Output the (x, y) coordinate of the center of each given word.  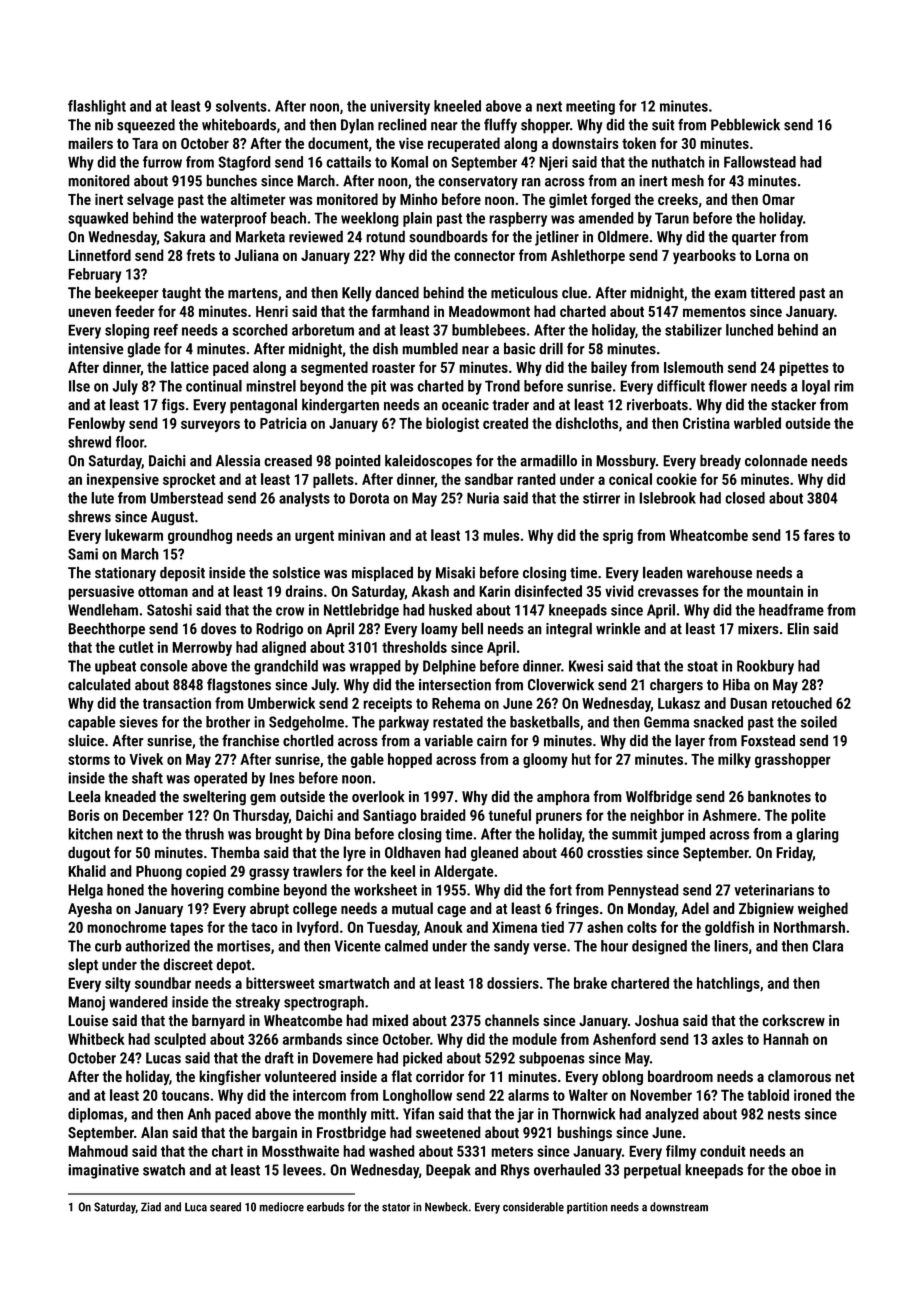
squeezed (146, 126)
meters (512, 1151)
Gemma (666, 722)
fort (560, 890)
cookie (676, 479)
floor (129, 442)
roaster (393, 367)
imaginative (103, 1171)
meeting (590, 107)
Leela (84, 796)
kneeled (457, 106)
